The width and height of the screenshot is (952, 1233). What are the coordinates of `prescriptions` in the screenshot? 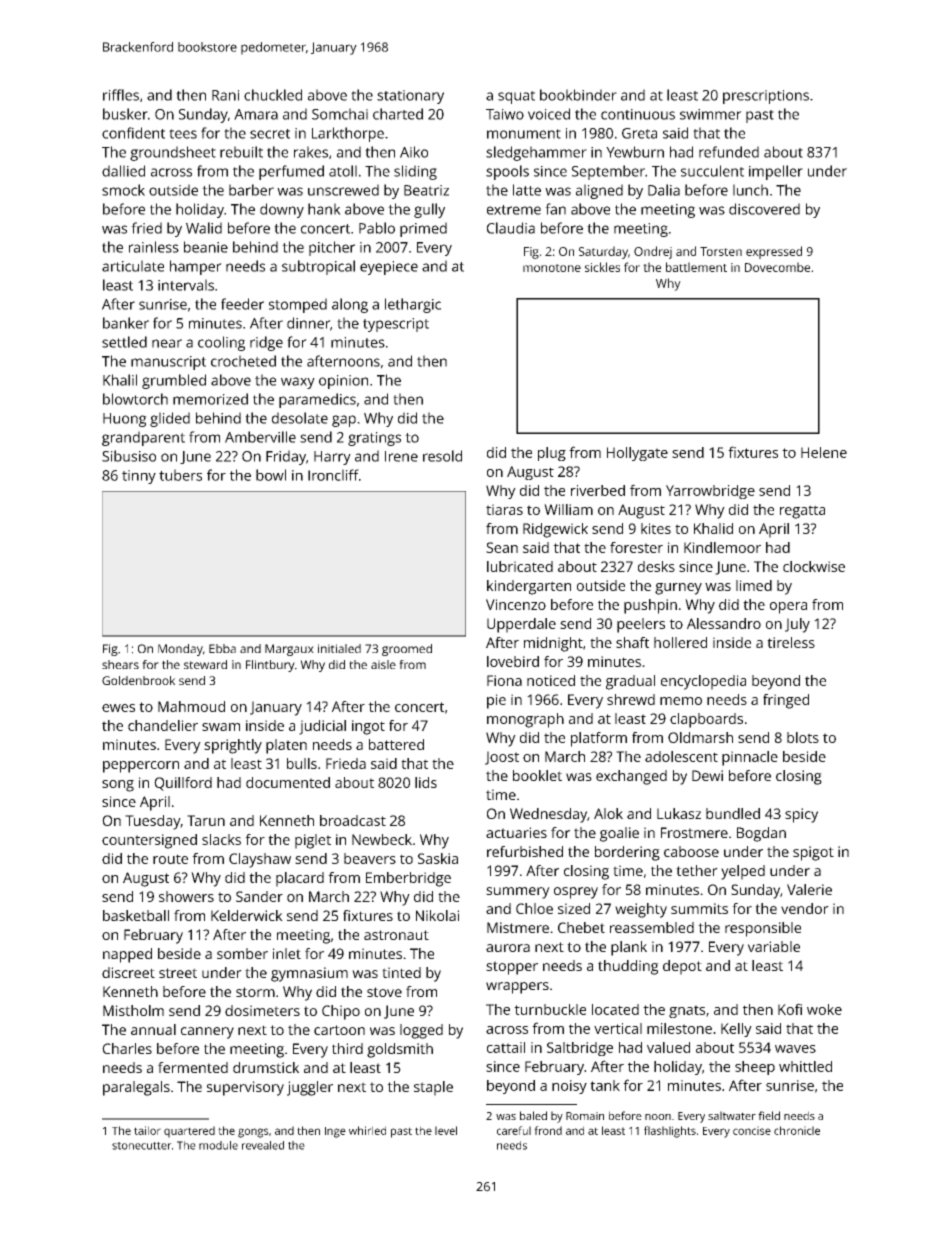 It's located at (766, 97).
